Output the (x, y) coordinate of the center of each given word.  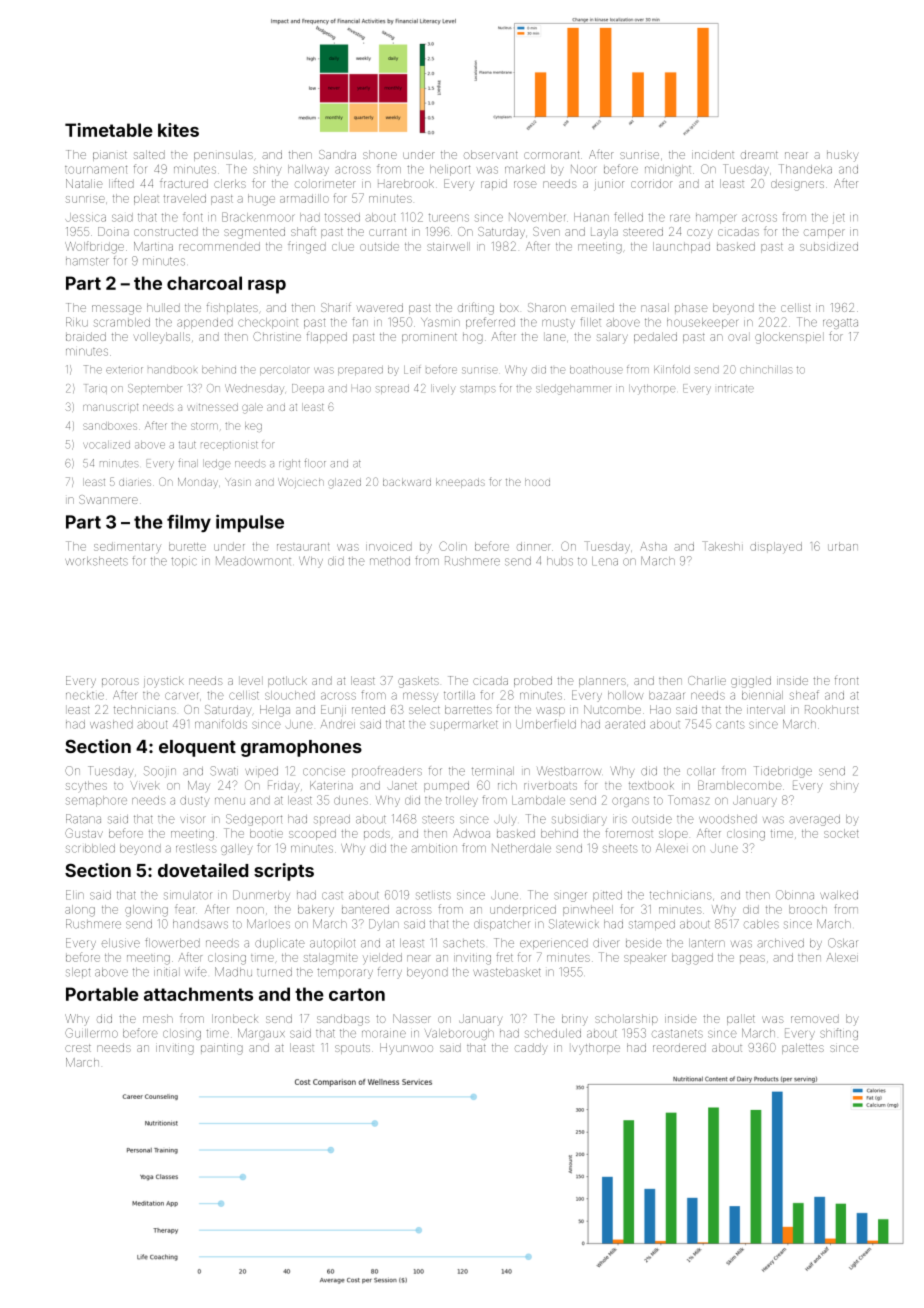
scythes (86, 786)
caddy (531, 1049)
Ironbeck (235, 1018)
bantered (365, 909)
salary (612, 338)
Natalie (84, 183)
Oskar (843, 943)
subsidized (829, 246)
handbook (172, 370)
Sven (546, 231)
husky (842, 156)
